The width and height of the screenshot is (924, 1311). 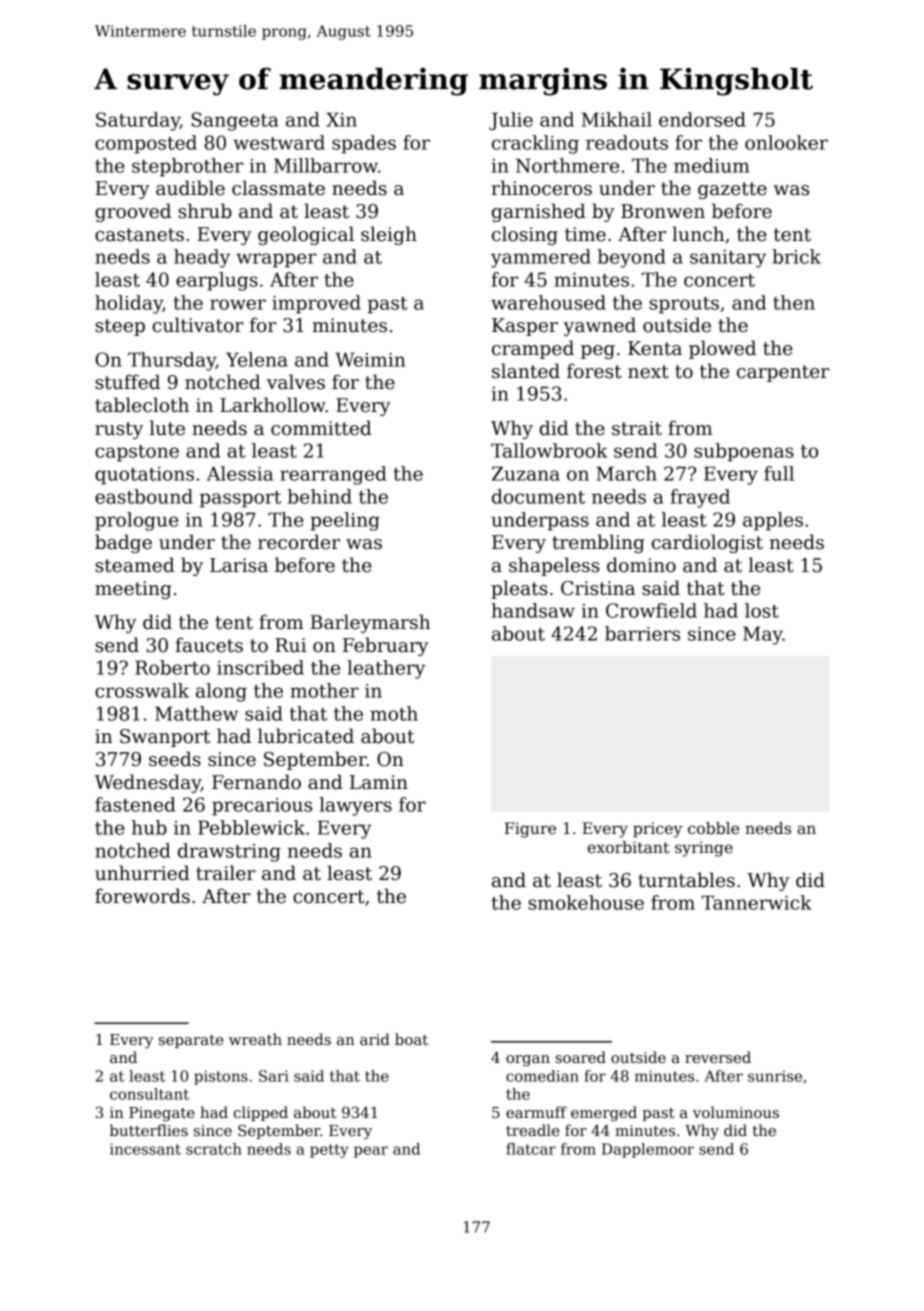 I want to click on sleigh, so click(x=389, y=235).
